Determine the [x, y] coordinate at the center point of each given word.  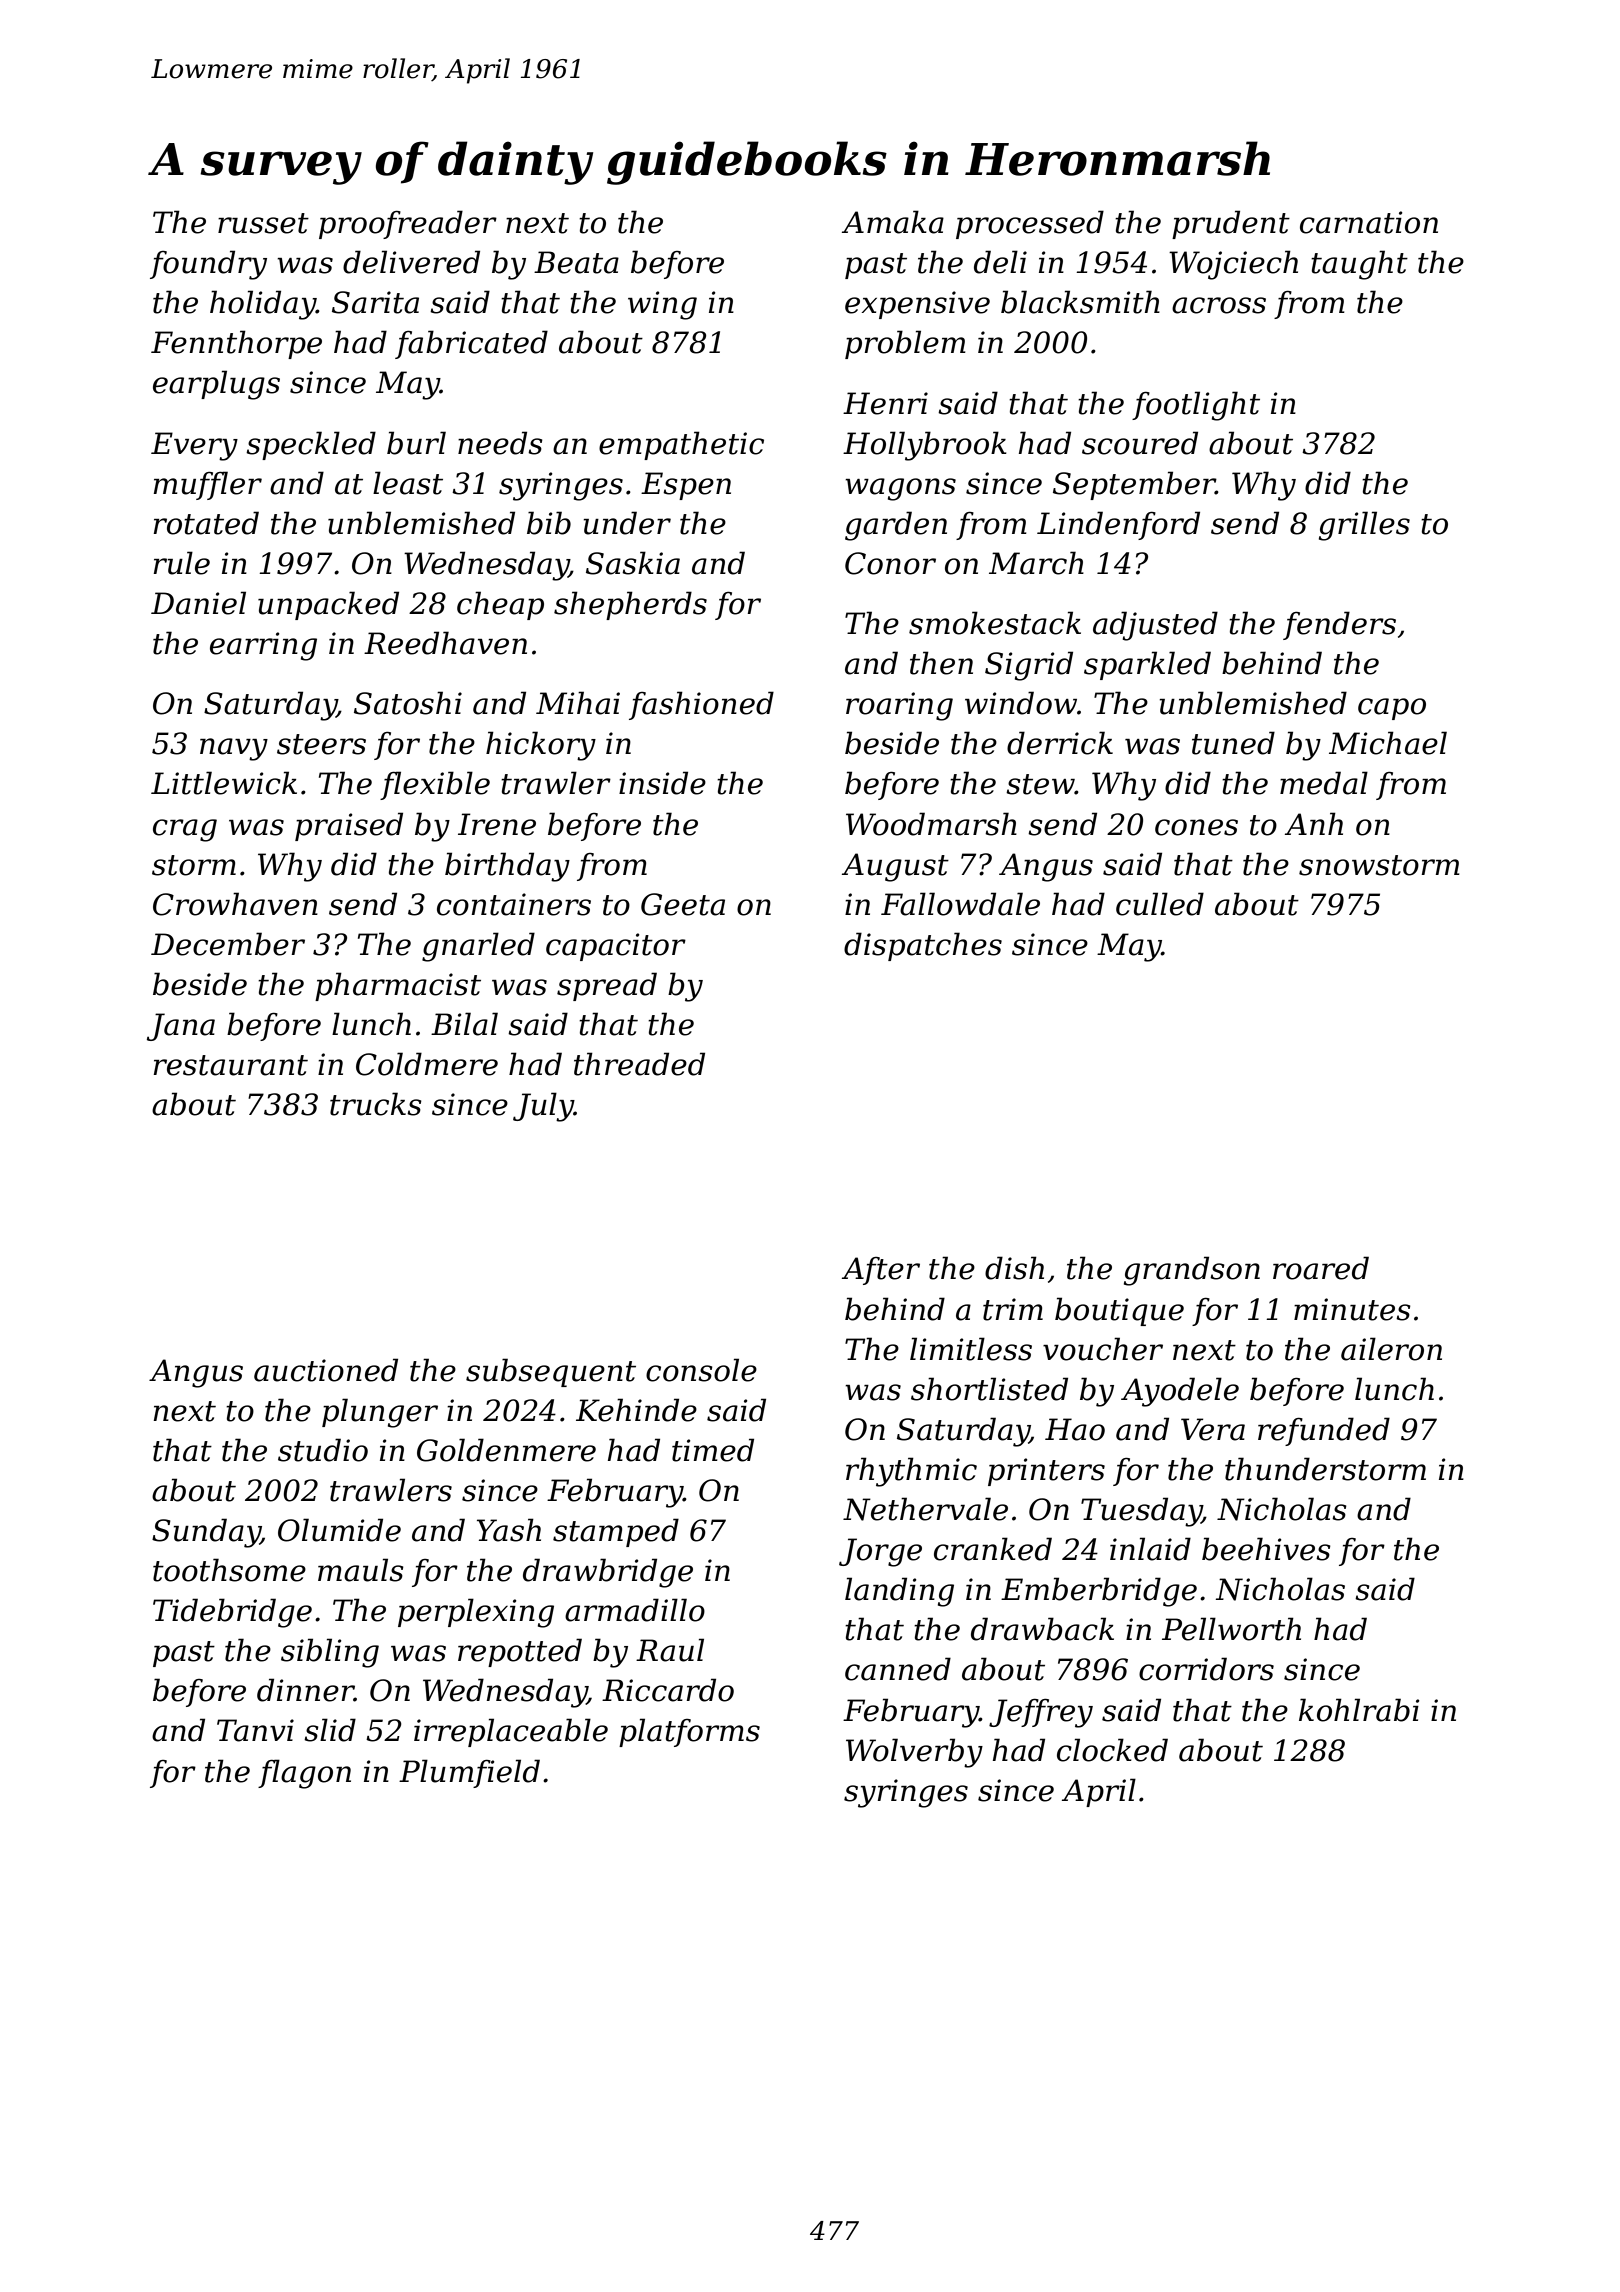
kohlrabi [1359, 1710]
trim [1013, 1309]
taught [1359, 265]
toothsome [229, 1570]
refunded [1324, 1431]
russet [263, 223]
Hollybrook [925, 446]
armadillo [635, 1610]
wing [662, 305]
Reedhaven [445, 643]
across [1219, 305]
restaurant [230, 1065]
